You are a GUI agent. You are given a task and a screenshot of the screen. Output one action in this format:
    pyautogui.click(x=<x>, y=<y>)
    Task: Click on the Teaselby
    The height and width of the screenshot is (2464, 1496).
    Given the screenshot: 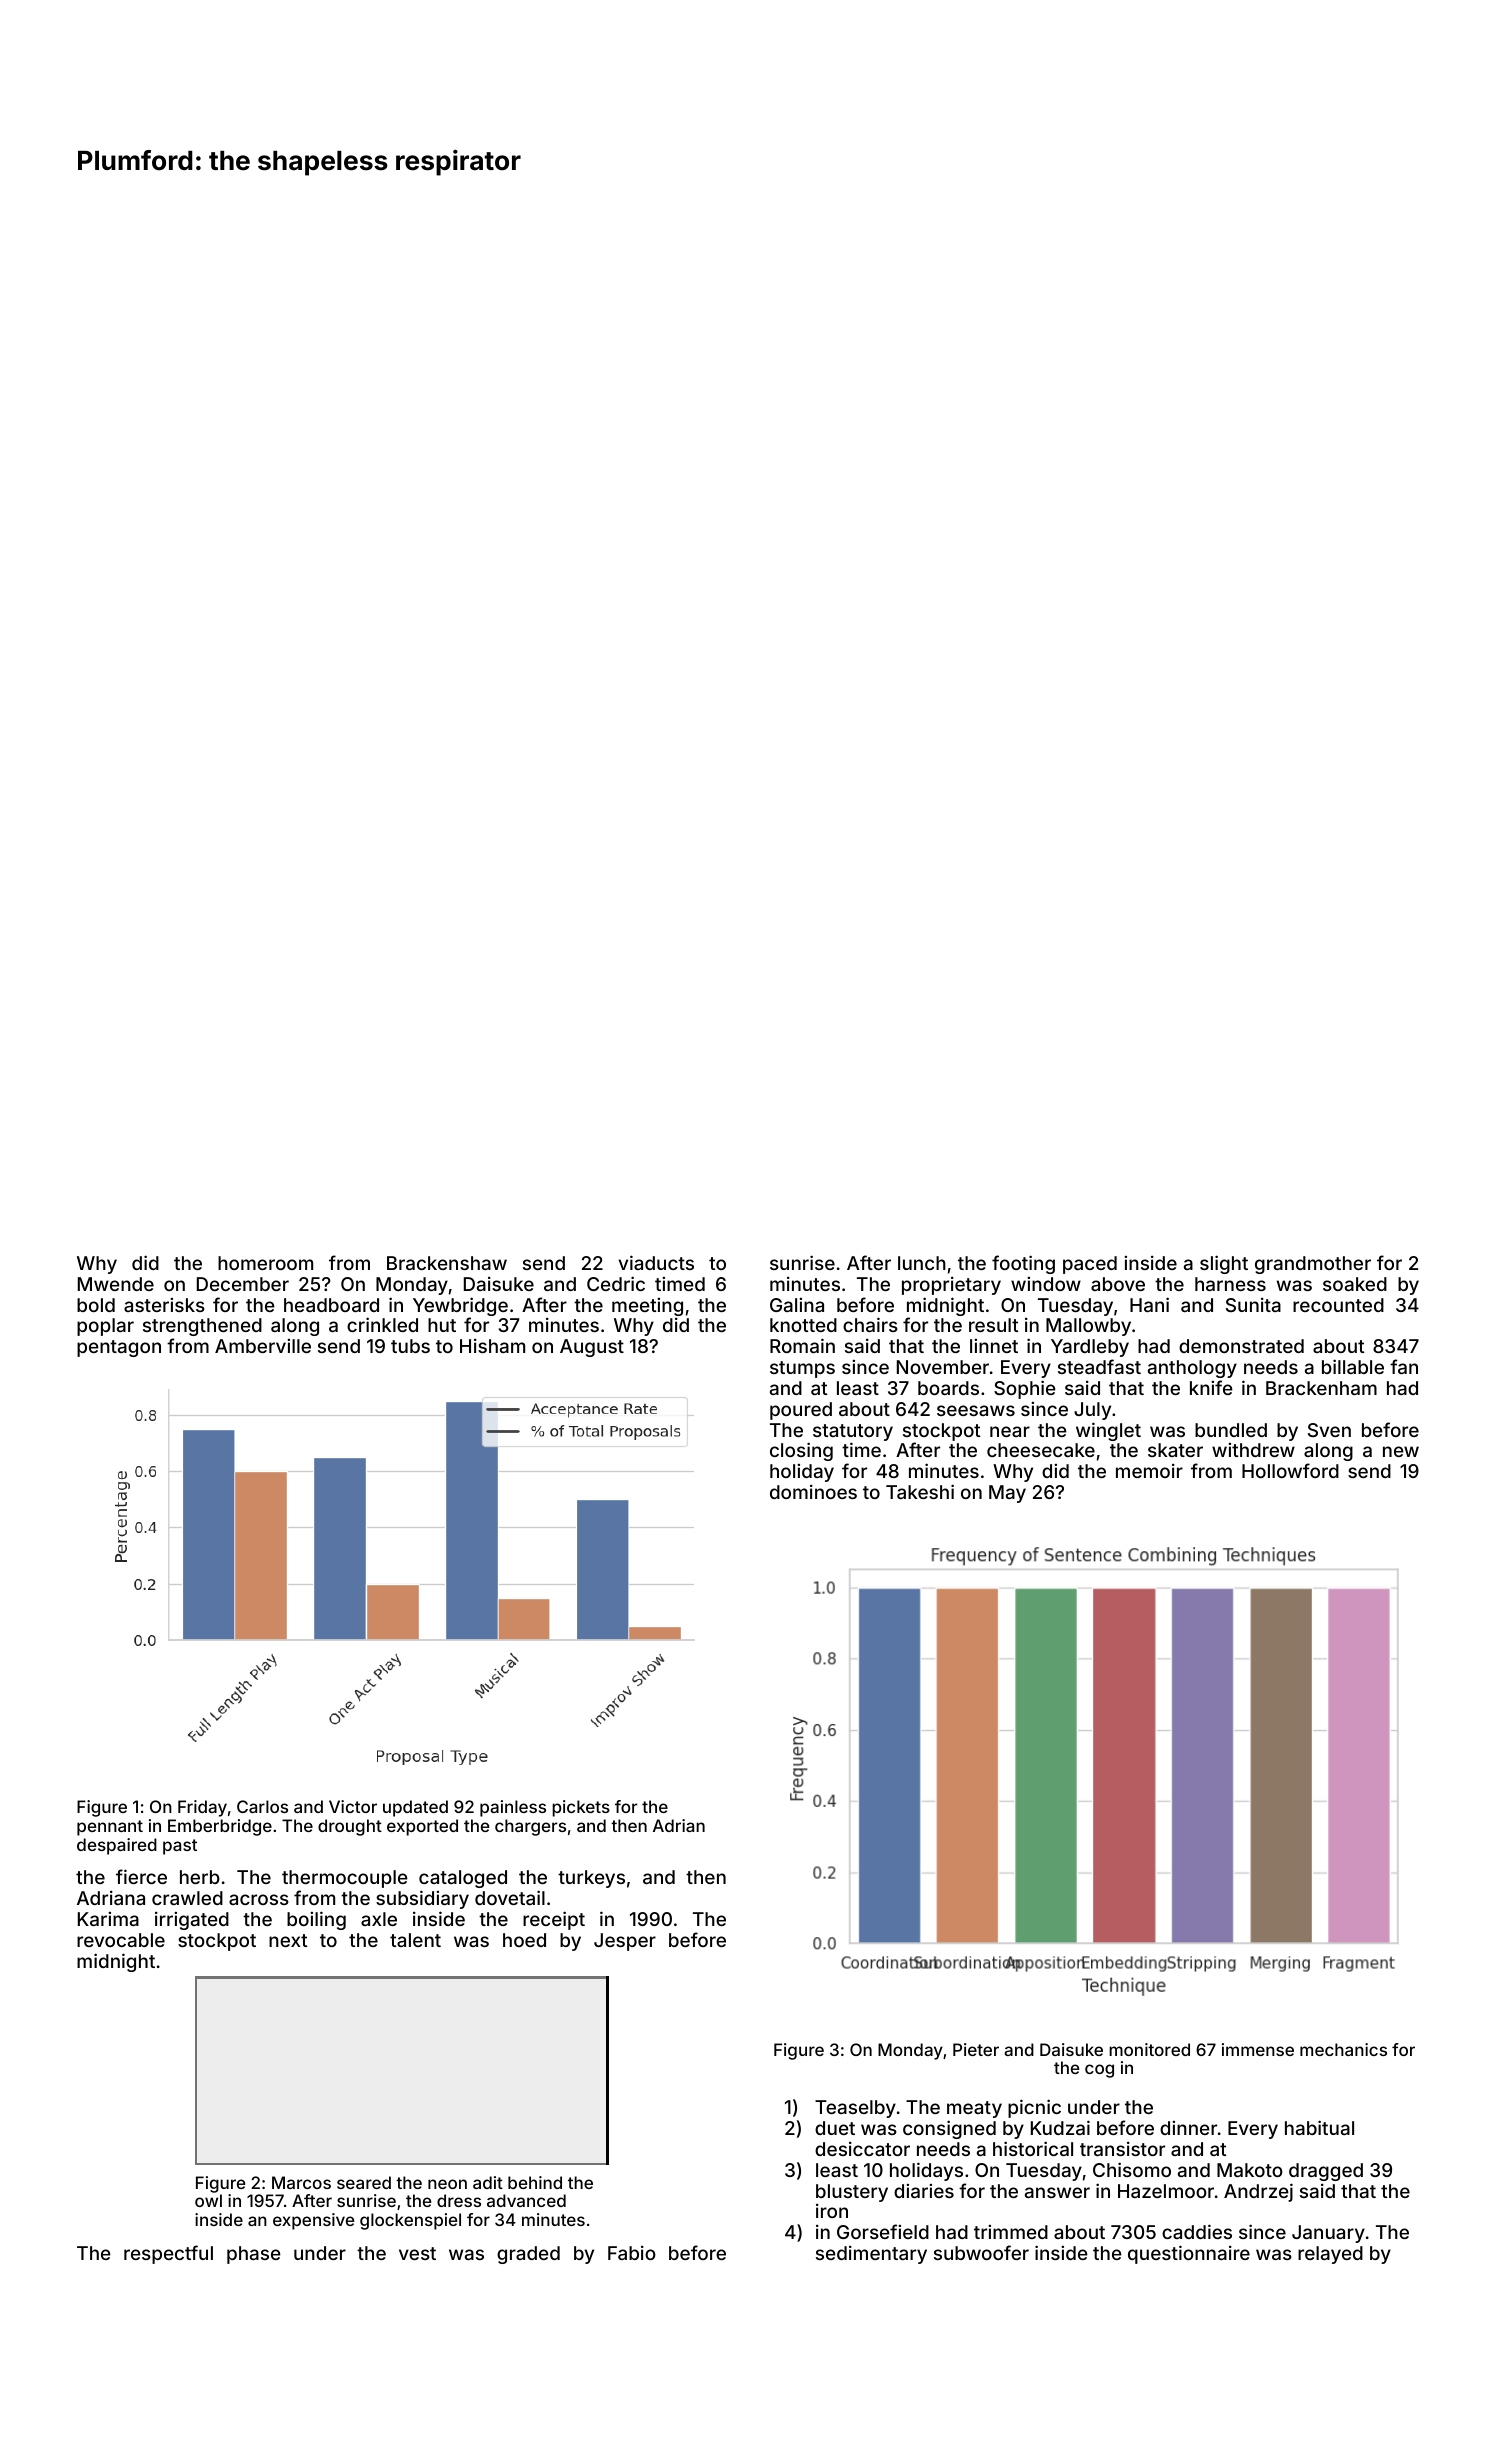 What is the action you would take?
    pyautogui.click(x=855, y=2109)
